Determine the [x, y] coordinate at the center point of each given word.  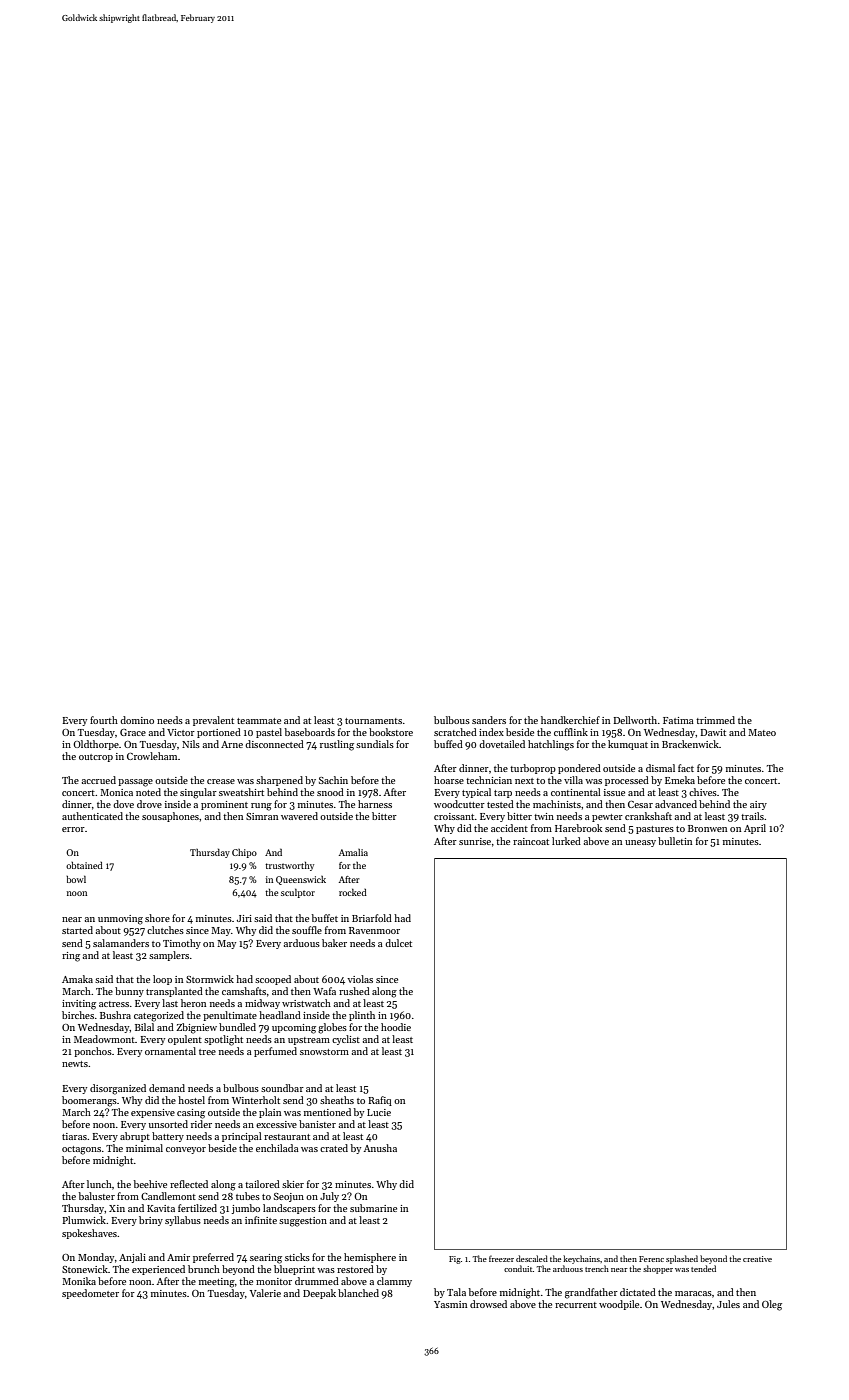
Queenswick [301, 880]
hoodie [396, 1027]
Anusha [380, 1148]
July [329, 1197]
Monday [96, 1258]
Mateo [762, 732]
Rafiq [380, 1101]
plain [270, 1113]
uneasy [640, 843]
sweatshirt [241, 792]
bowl [76, 879]
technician [489, 780]
